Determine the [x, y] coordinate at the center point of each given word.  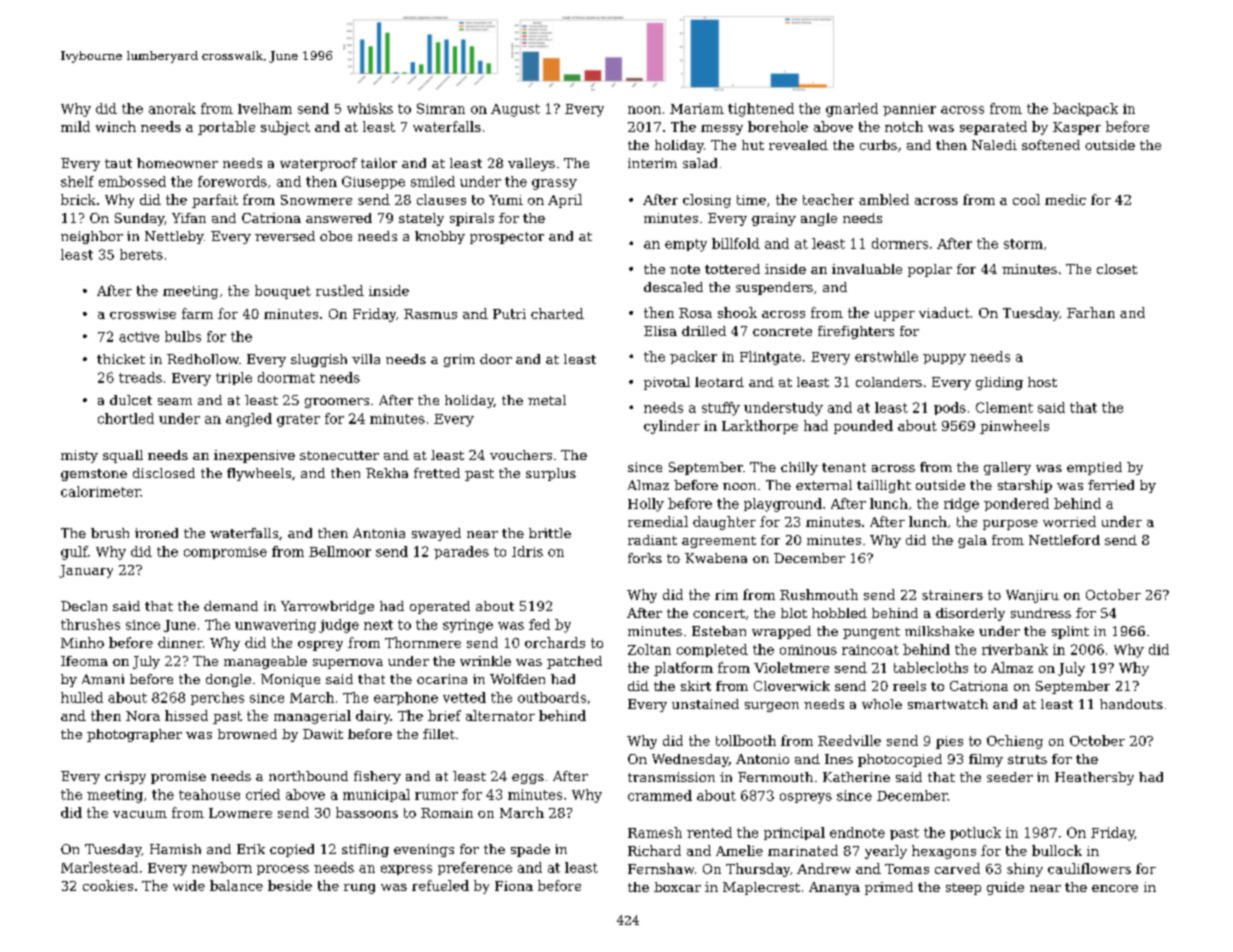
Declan [84, 606]
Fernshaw [661, 868]
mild [75, 126]
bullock [1057, 850]
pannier [909, 110]
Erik [251, 849]
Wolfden [517, 679]
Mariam [697, 108]
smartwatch [948, 704]
